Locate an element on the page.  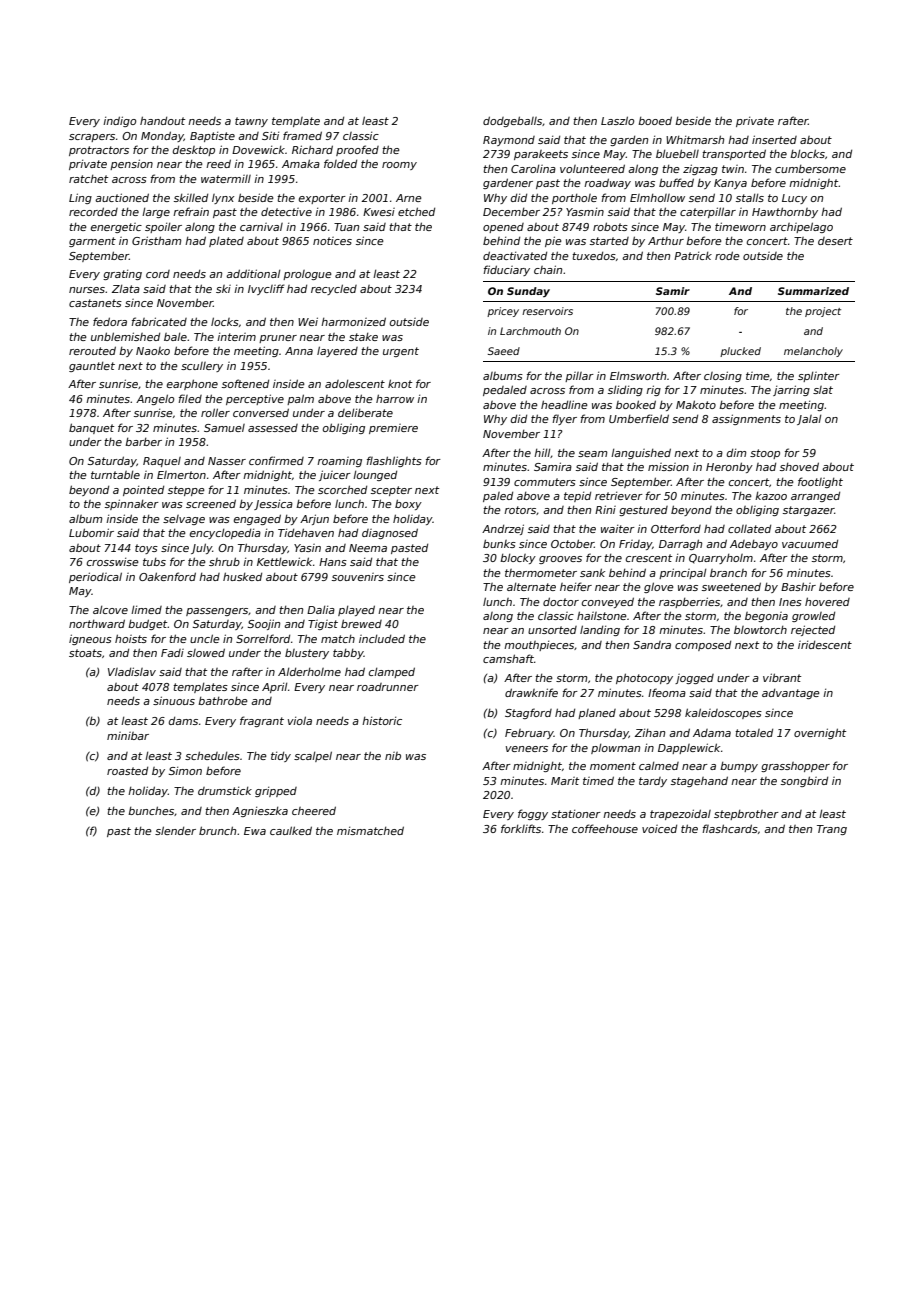
harmonized is located at coordinates (353, 321).
